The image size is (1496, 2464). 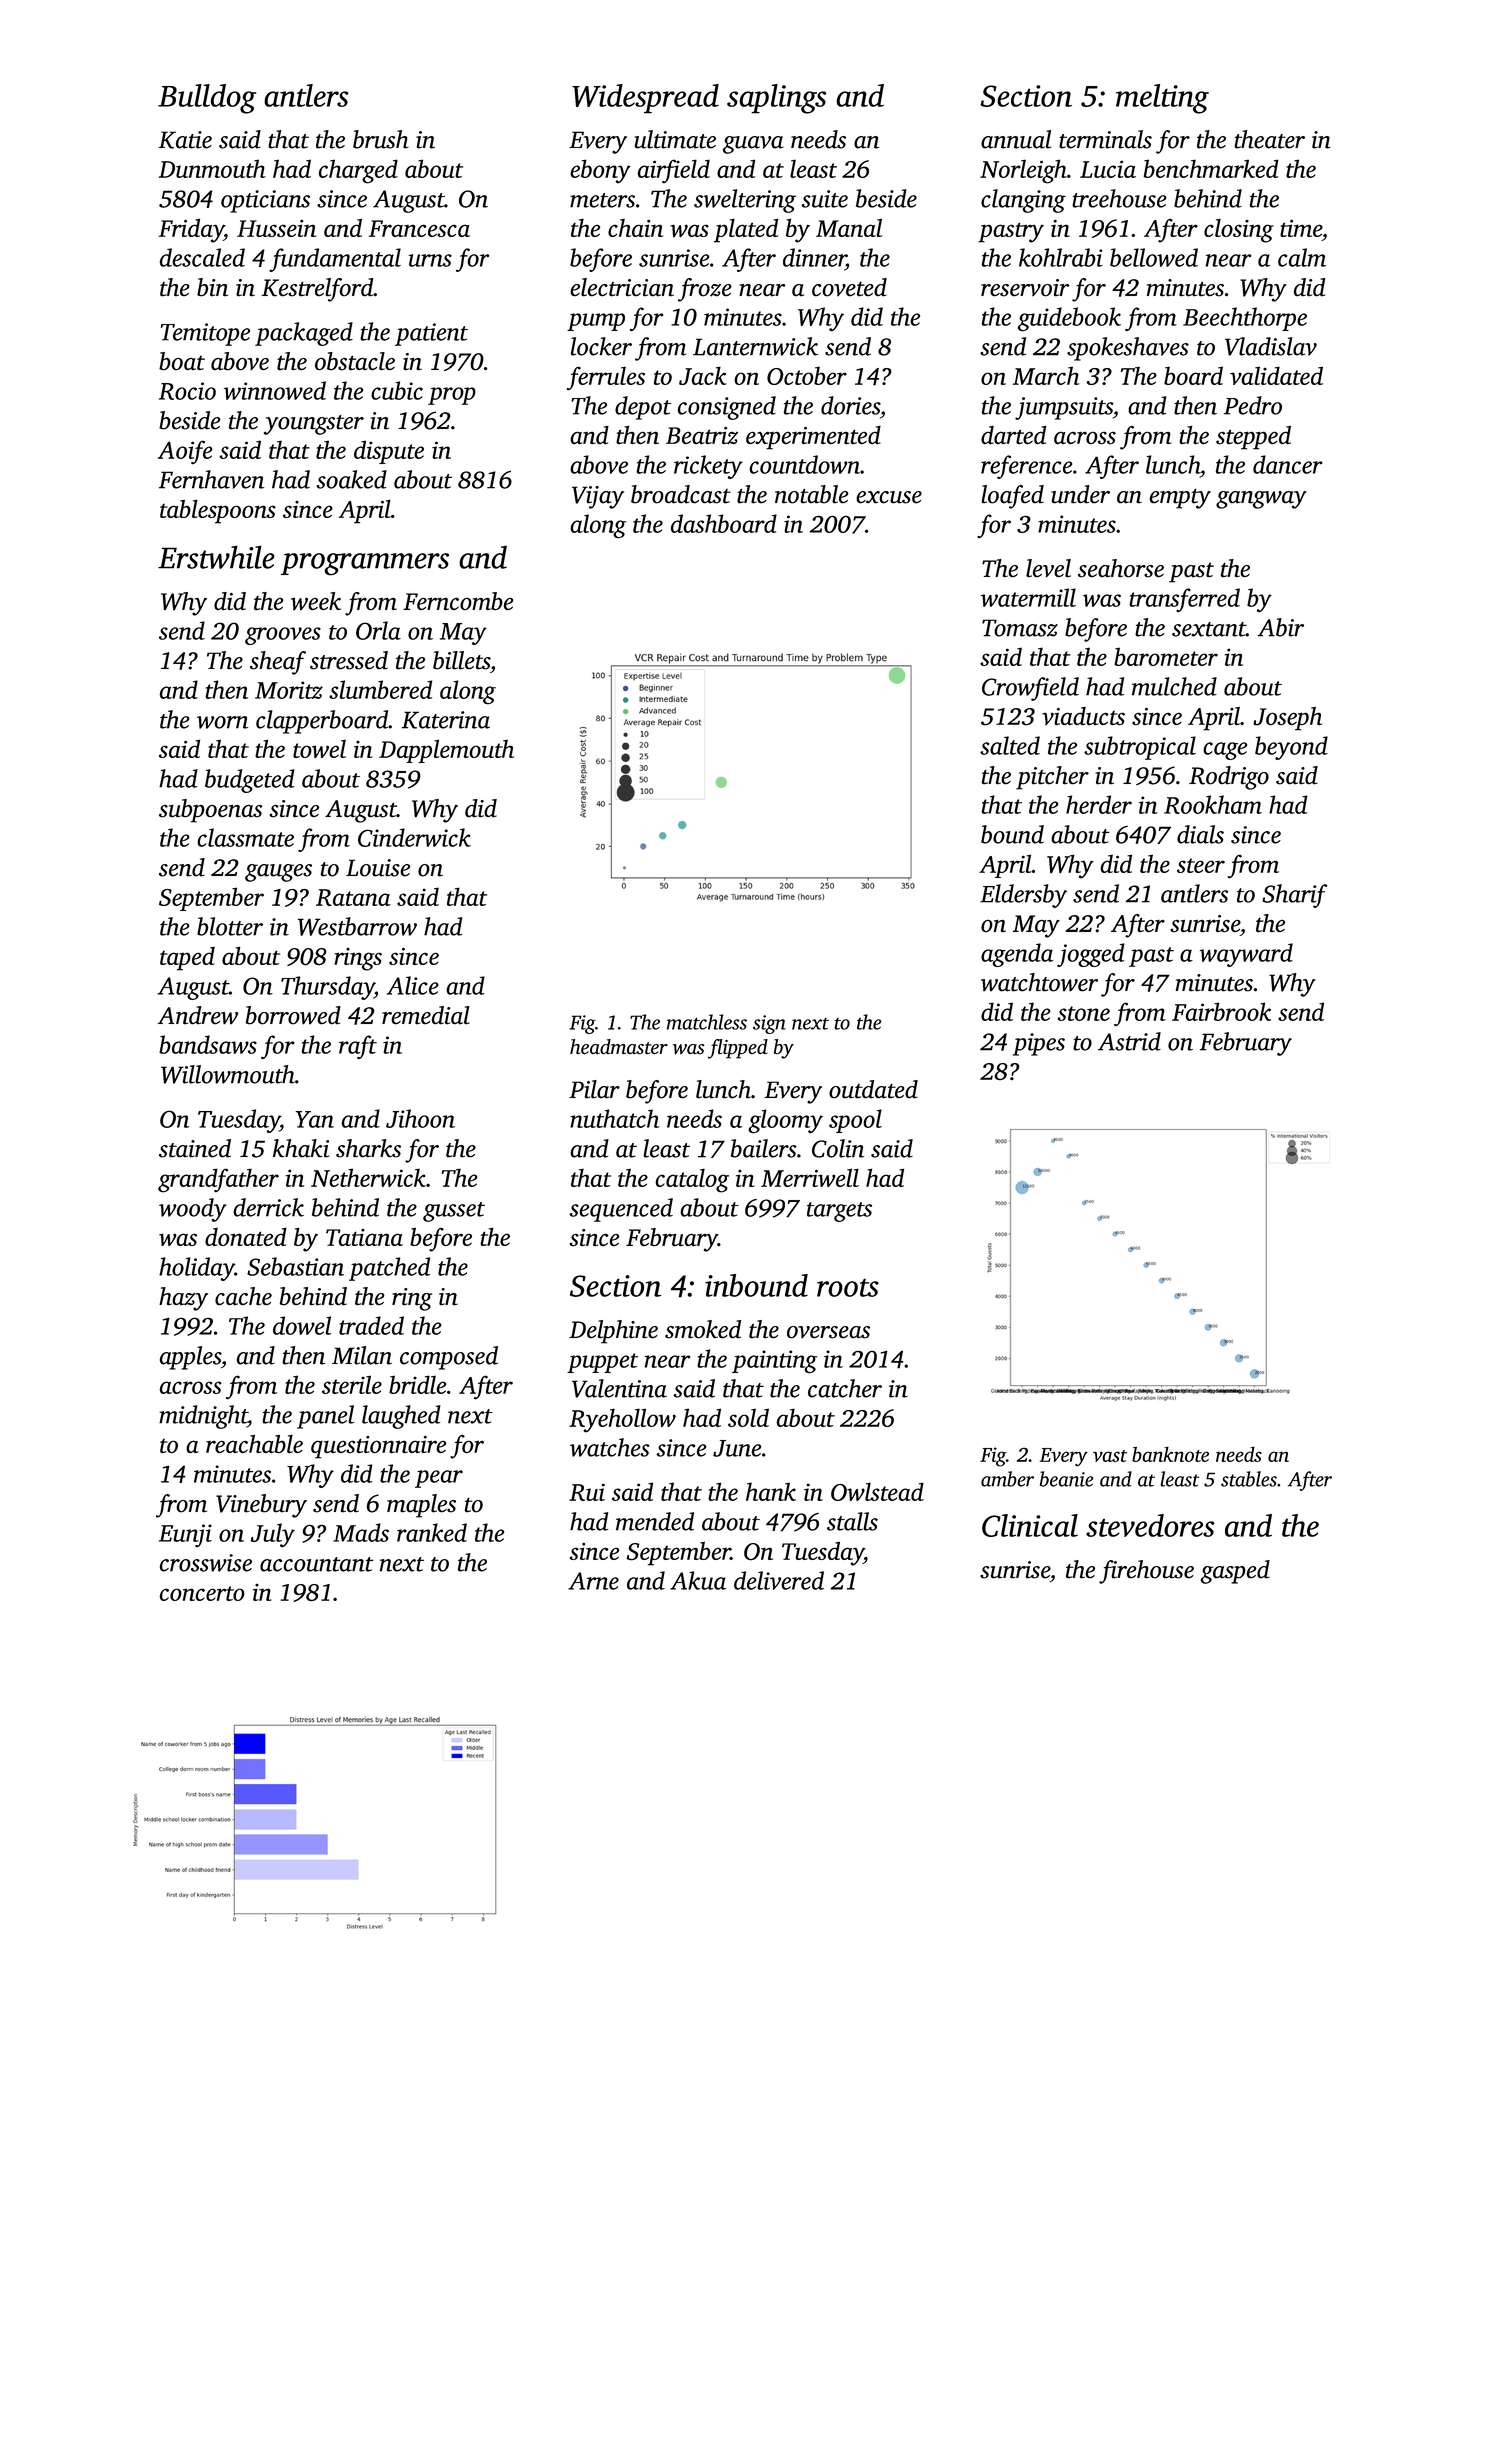 What do you see at coordinates (381, 139) in the image?
I see `brush` at bounding box center [381, 139].
